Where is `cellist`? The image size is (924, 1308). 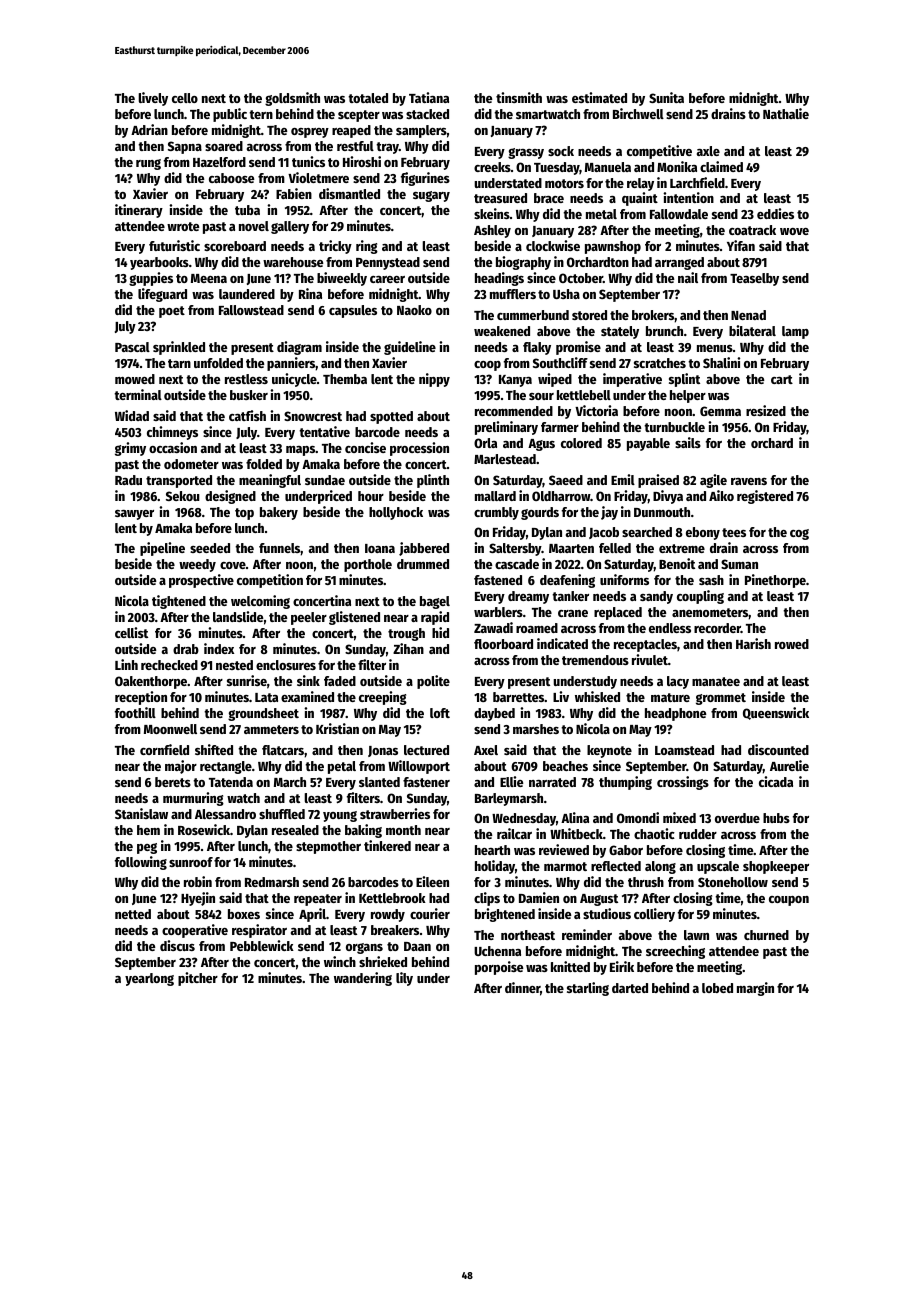 cellist is located at coordinates (131, 632).
